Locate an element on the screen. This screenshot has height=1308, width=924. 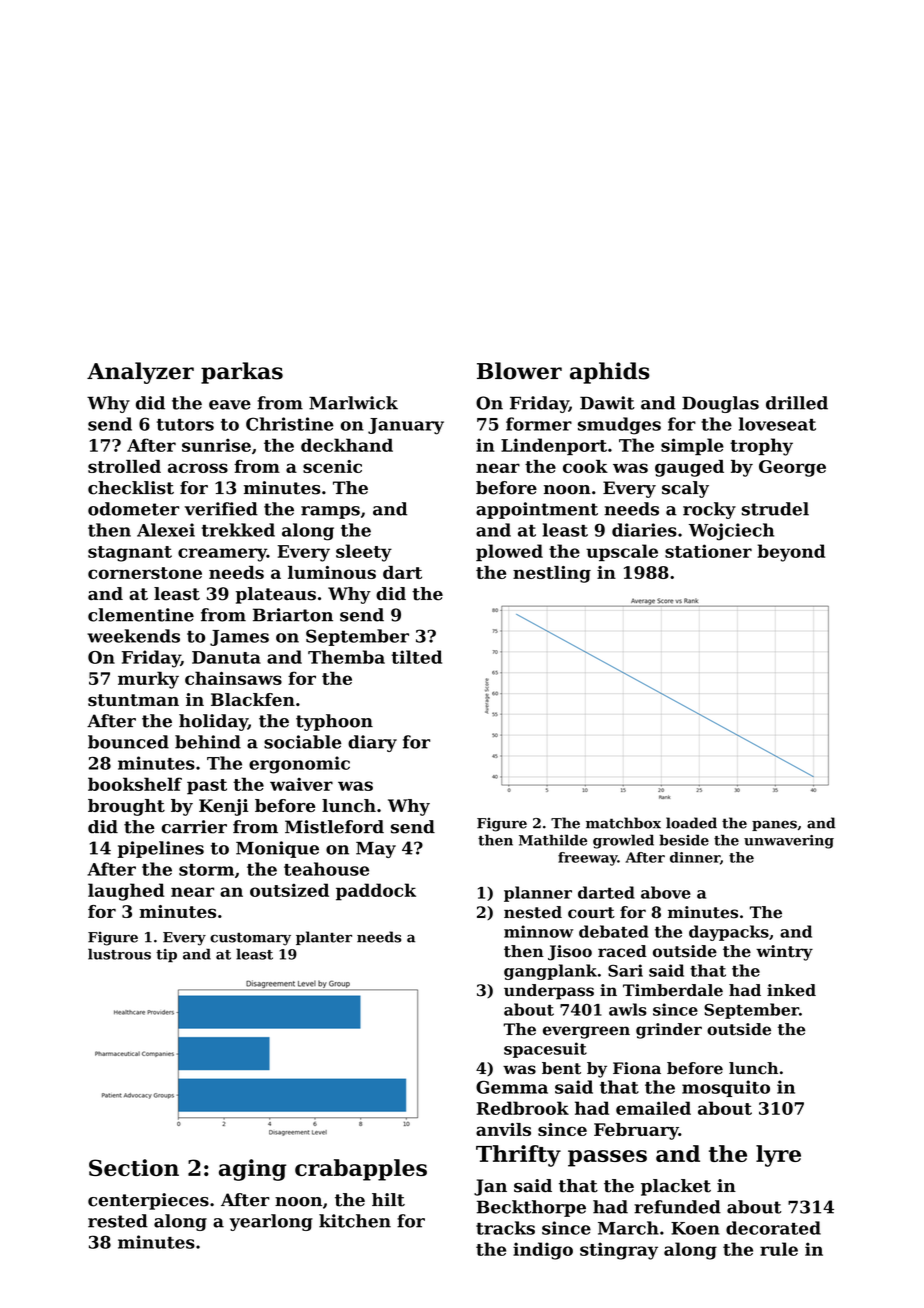
Analyzer is located at coordinates (140, 373).
